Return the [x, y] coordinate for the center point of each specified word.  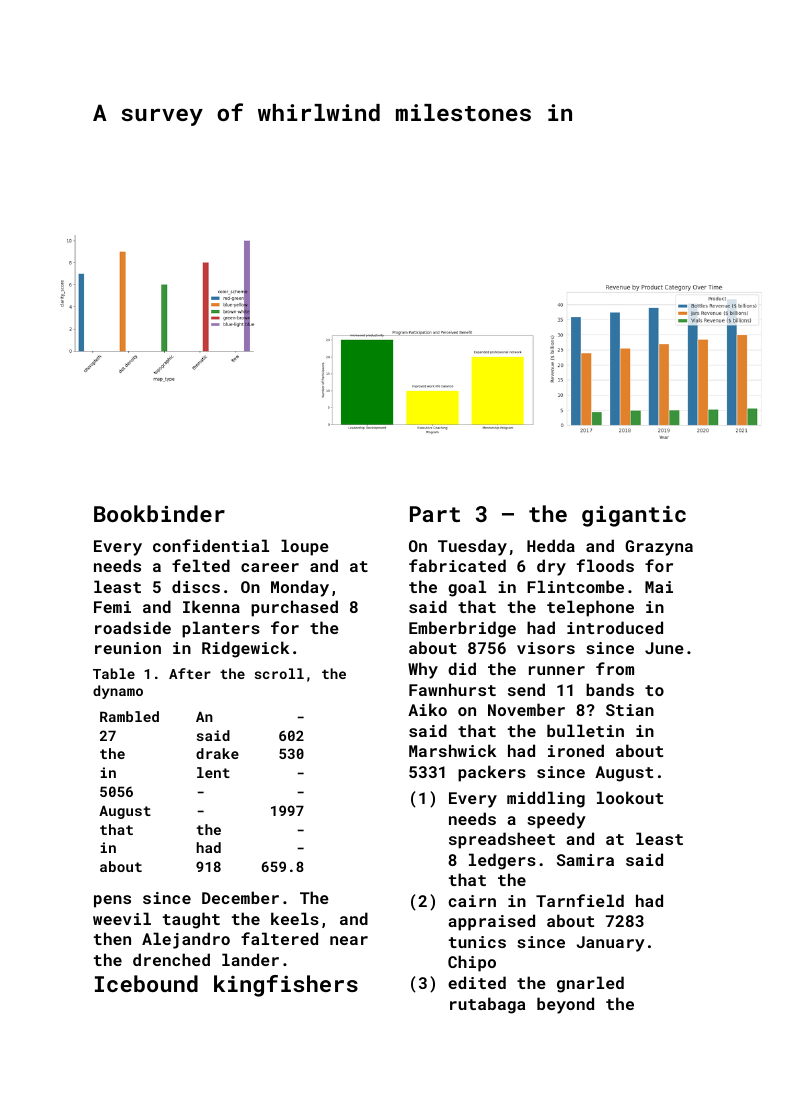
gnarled [590, 984]
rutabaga [487, 1005]
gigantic [634, 516]
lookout [630, 797]
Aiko [427, 709]
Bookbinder [159, 513]
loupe [305, 547]
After [190, 673]
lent [213, 772]
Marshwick [452, 750]
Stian [630, 710]
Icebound [146, 983]
